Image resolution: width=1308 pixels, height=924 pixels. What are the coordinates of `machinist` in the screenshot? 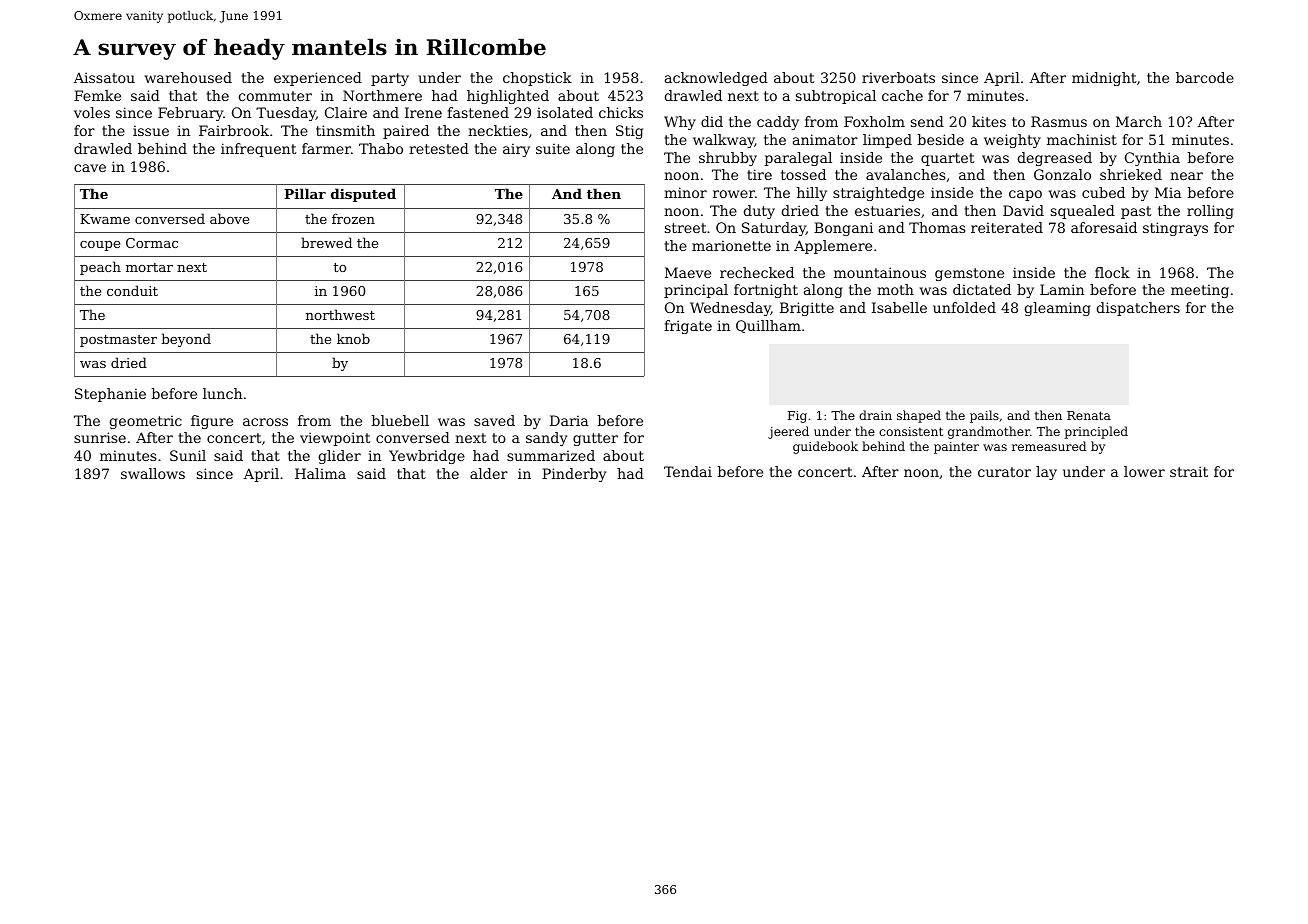 It's located at (1082, 139).
